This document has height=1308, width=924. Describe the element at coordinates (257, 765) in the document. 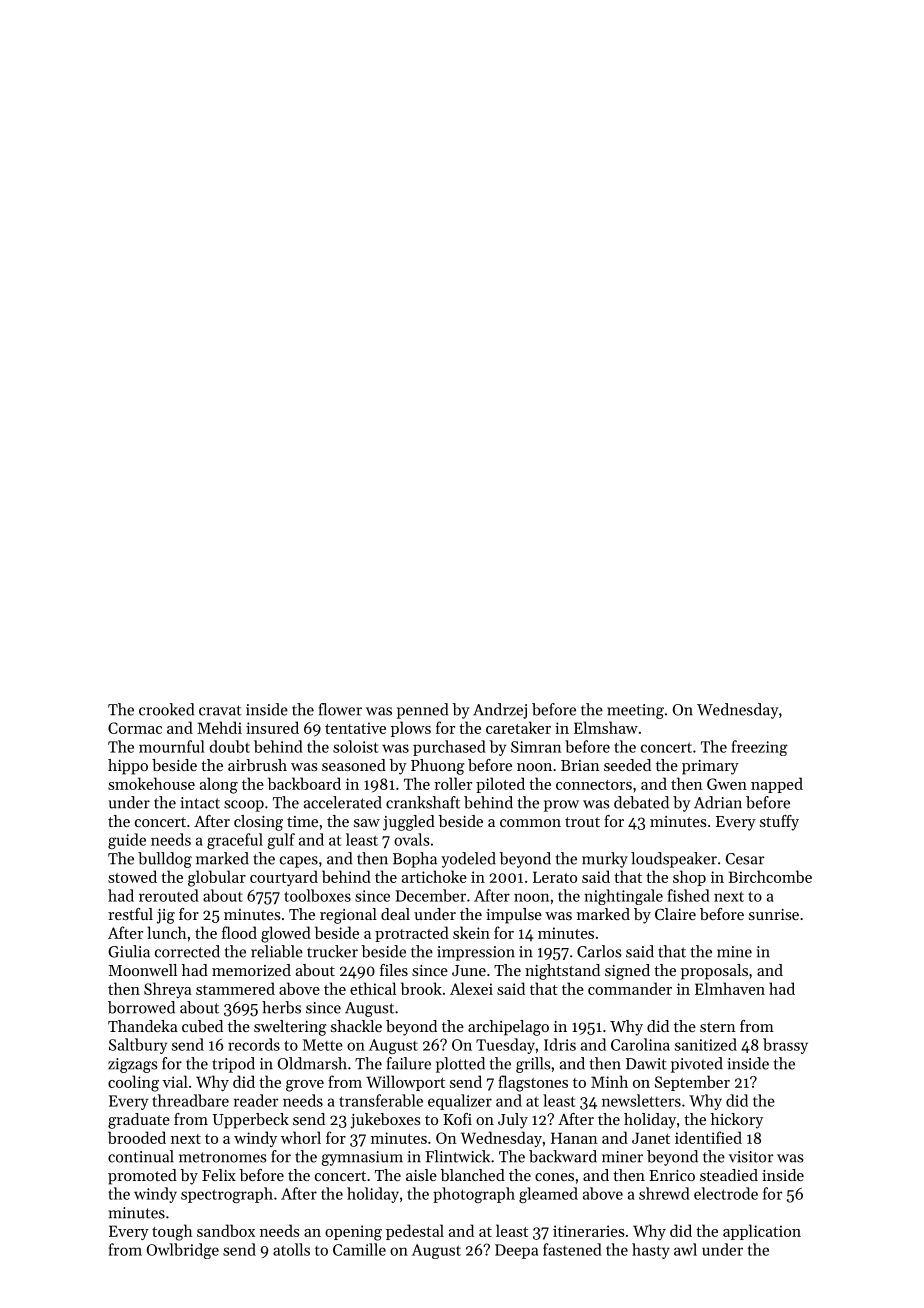

I see `airbrush` at that location.
